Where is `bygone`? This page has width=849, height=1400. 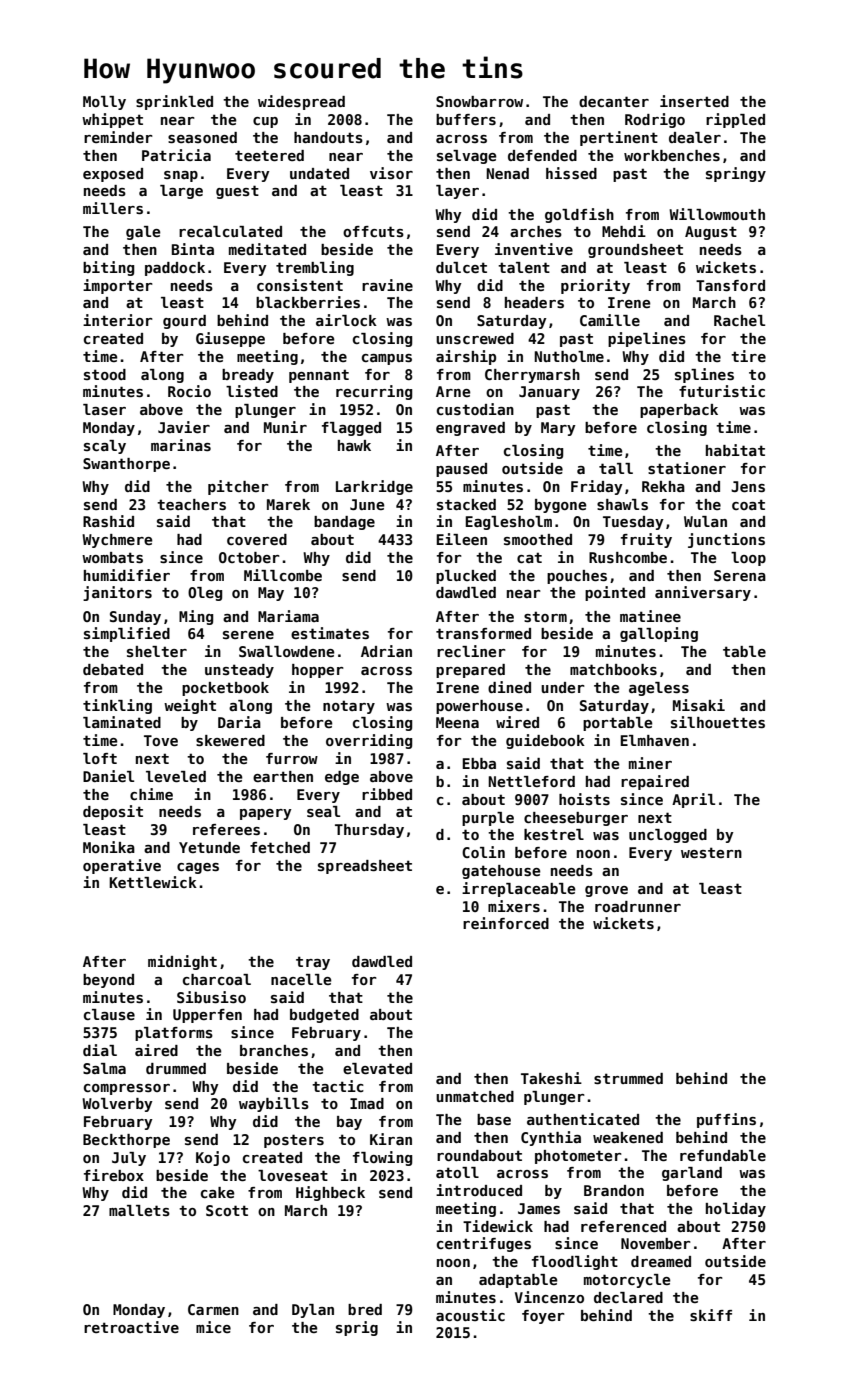
bygone is located at coordinates (561, 506).
